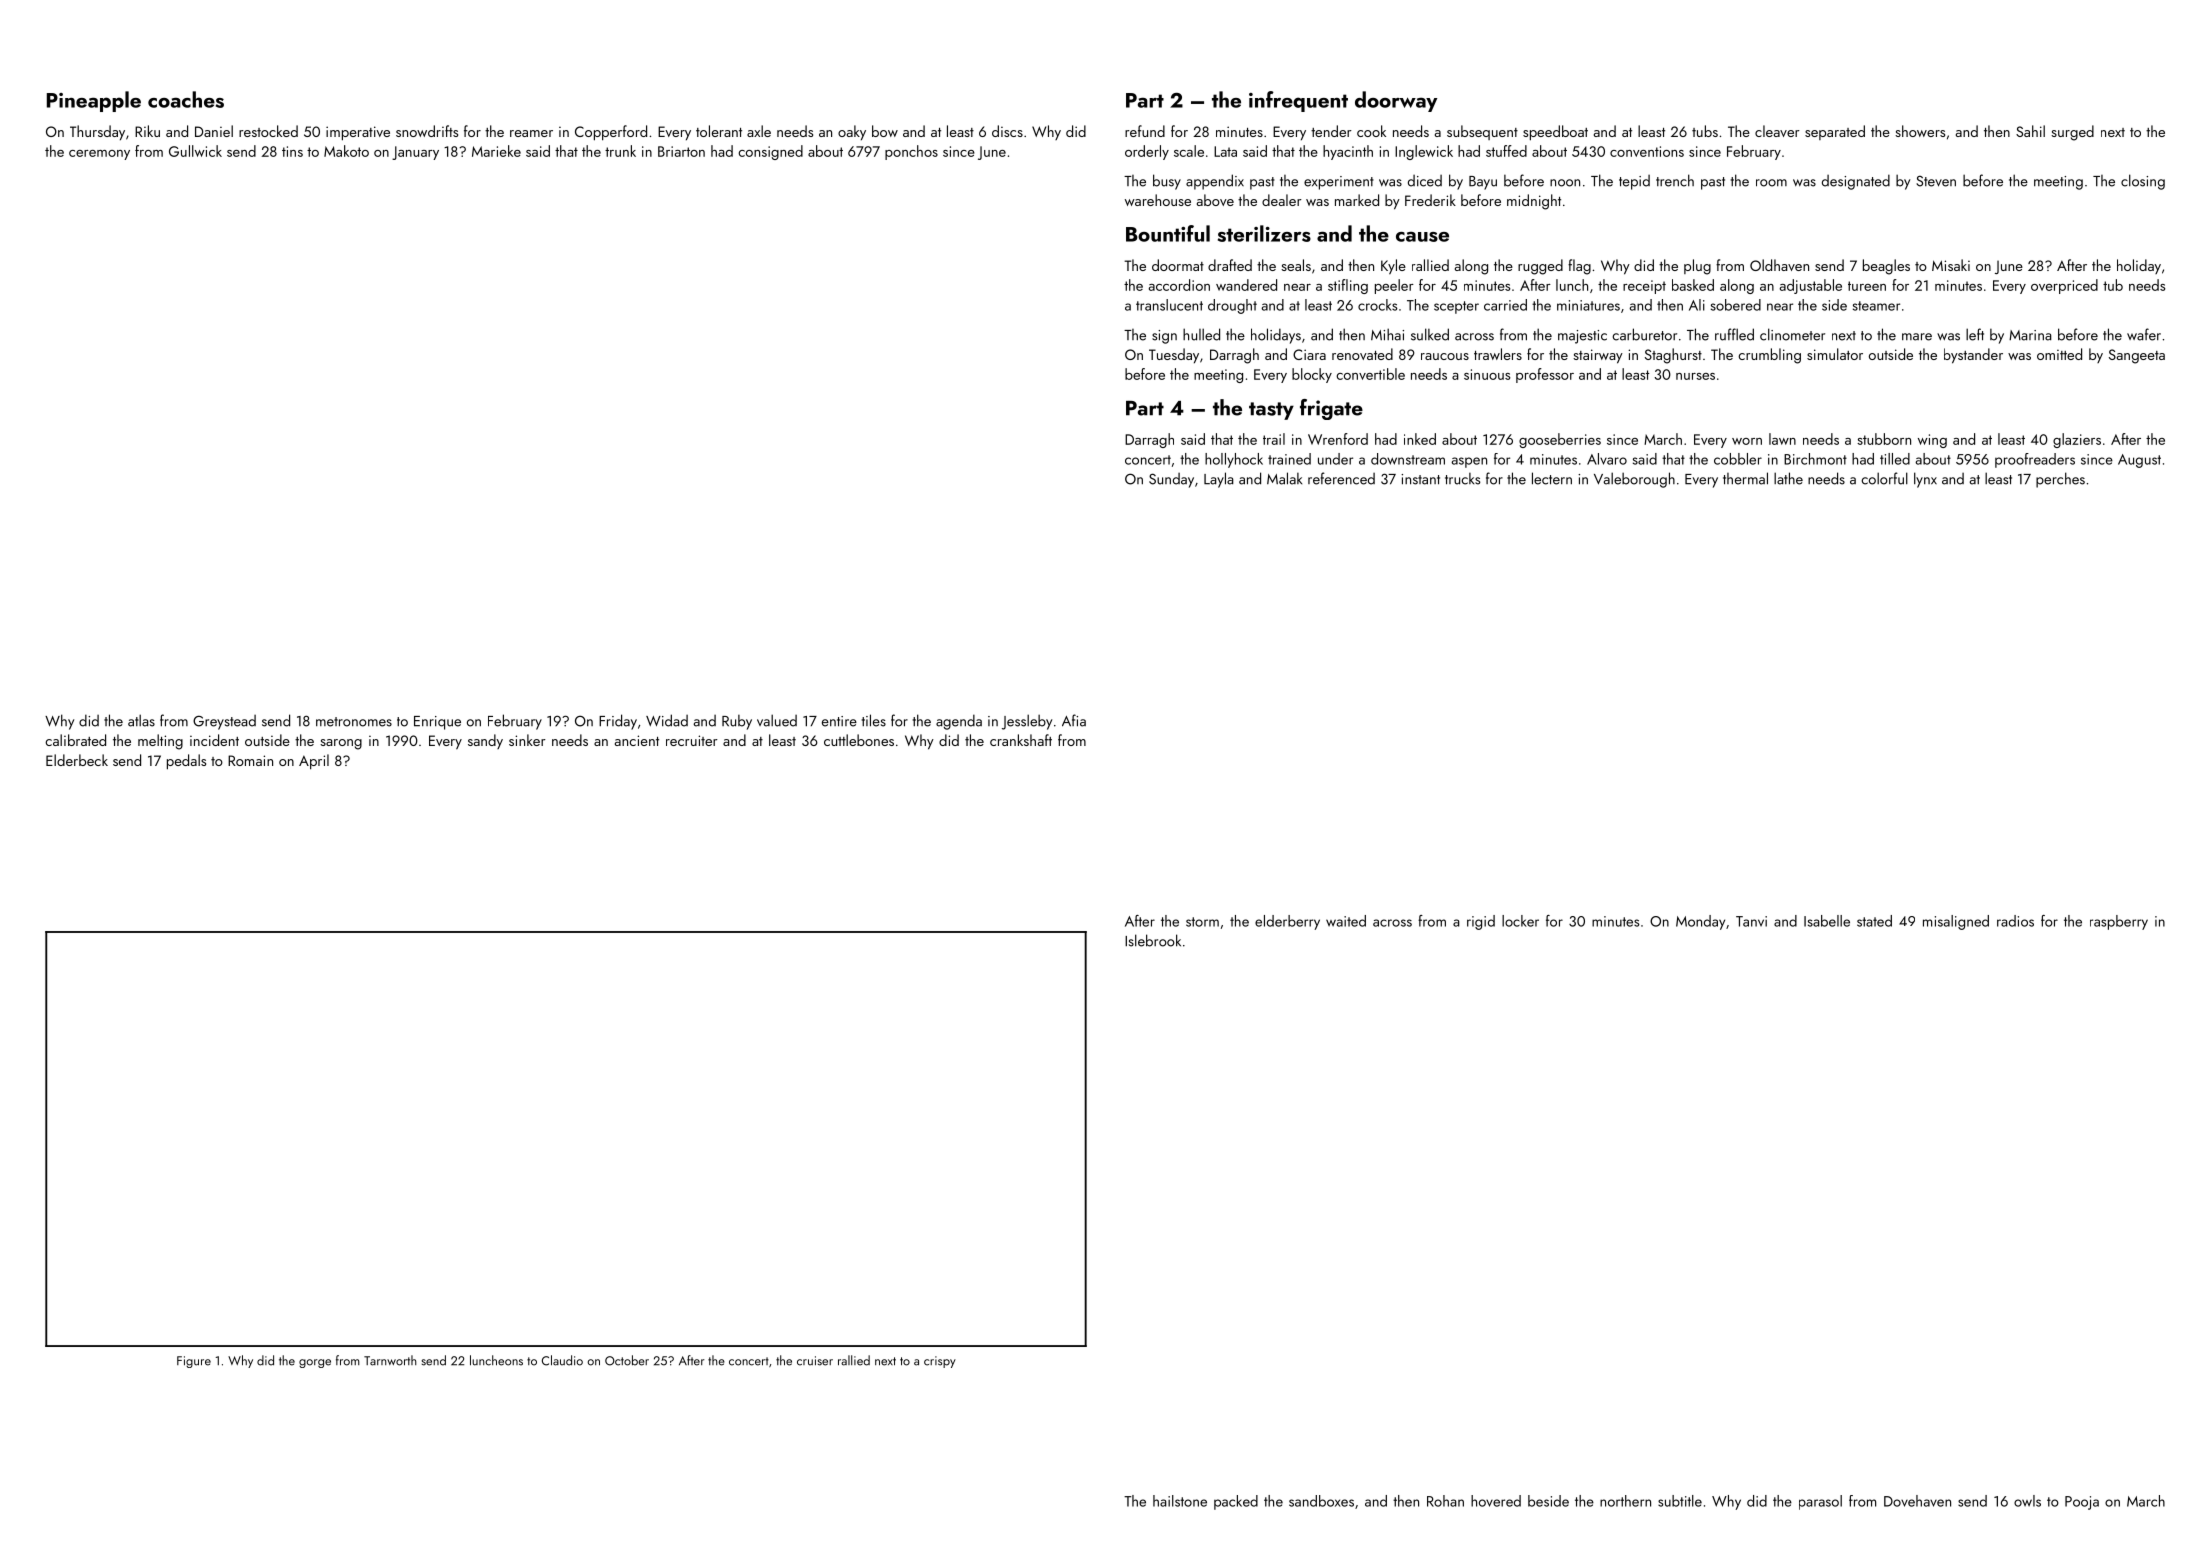 The width and height of the screenshot is (2211, 1564). Describe the element at coordinates (314, 762) in the screenshot. I see `April` at that location.
